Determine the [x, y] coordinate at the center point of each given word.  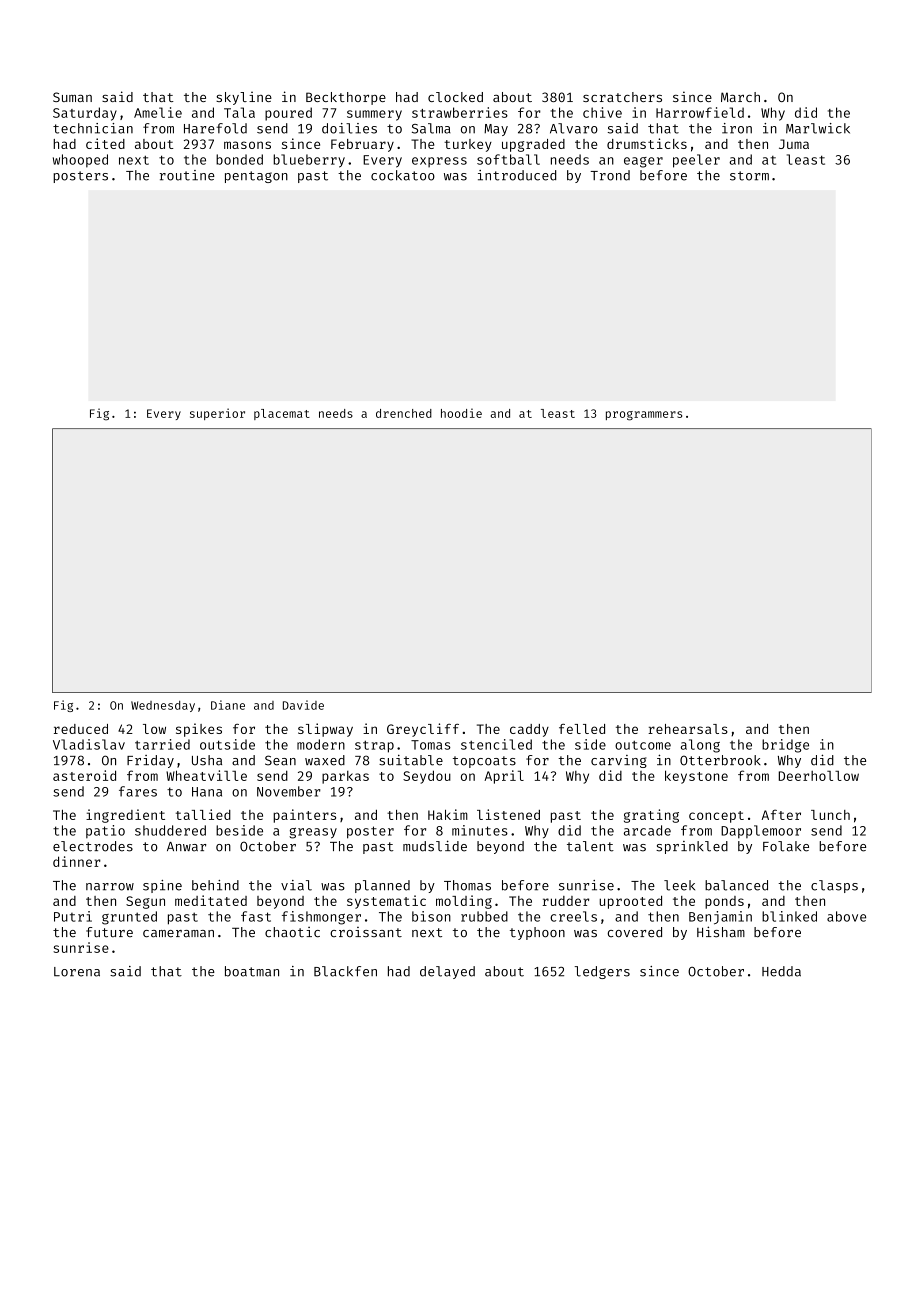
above [846, 916]
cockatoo [403, 175]
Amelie [158, 112]
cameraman [178, 934]
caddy [529, 730]
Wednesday [163, 706]
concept [716, 817]
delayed [447, 972]
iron [737, 128]
